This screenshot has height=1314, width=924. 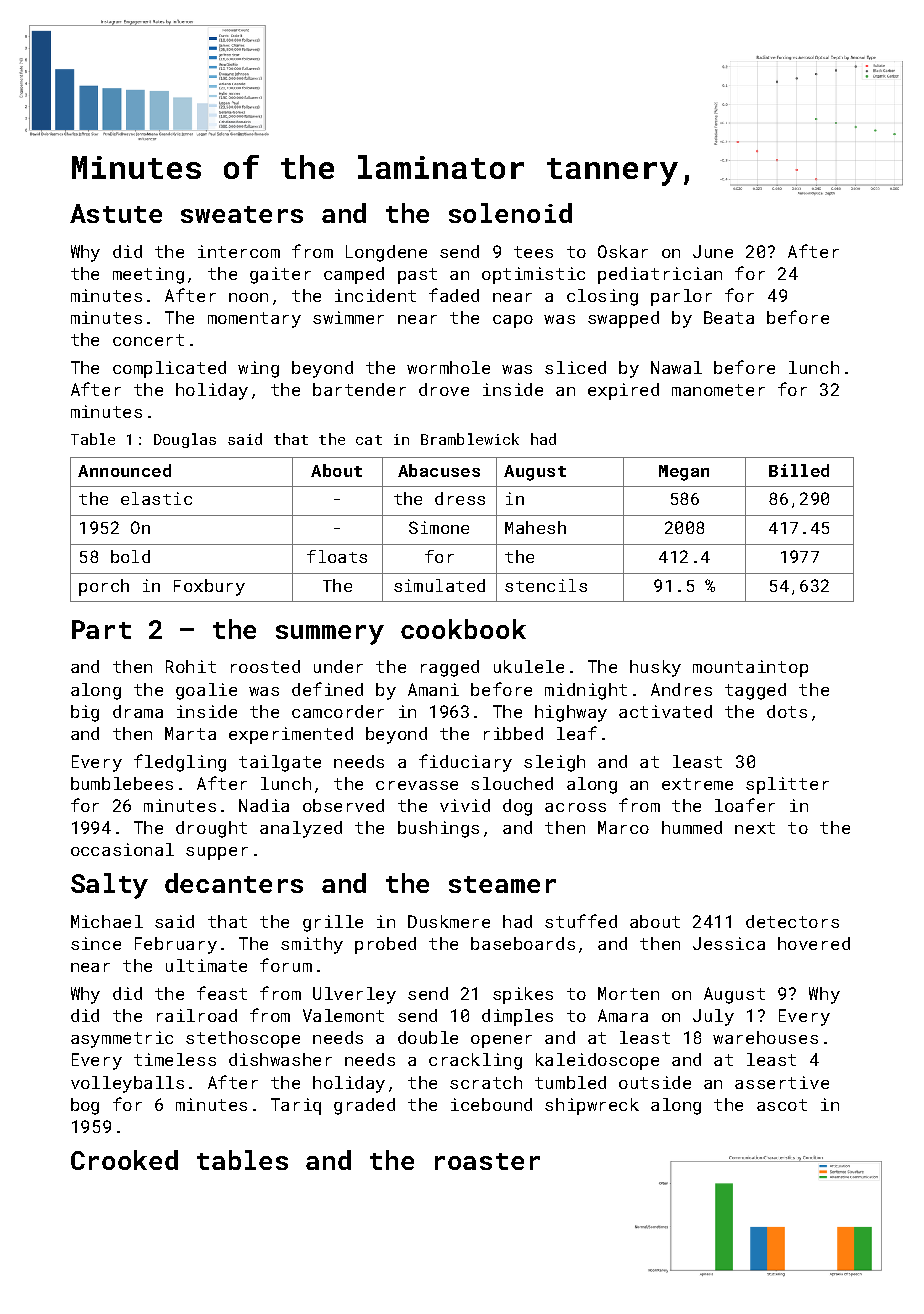 What do you see at coordinates (623, 251) in the screenshot?
I see `Oskar` at bounding box center [623, 251].
